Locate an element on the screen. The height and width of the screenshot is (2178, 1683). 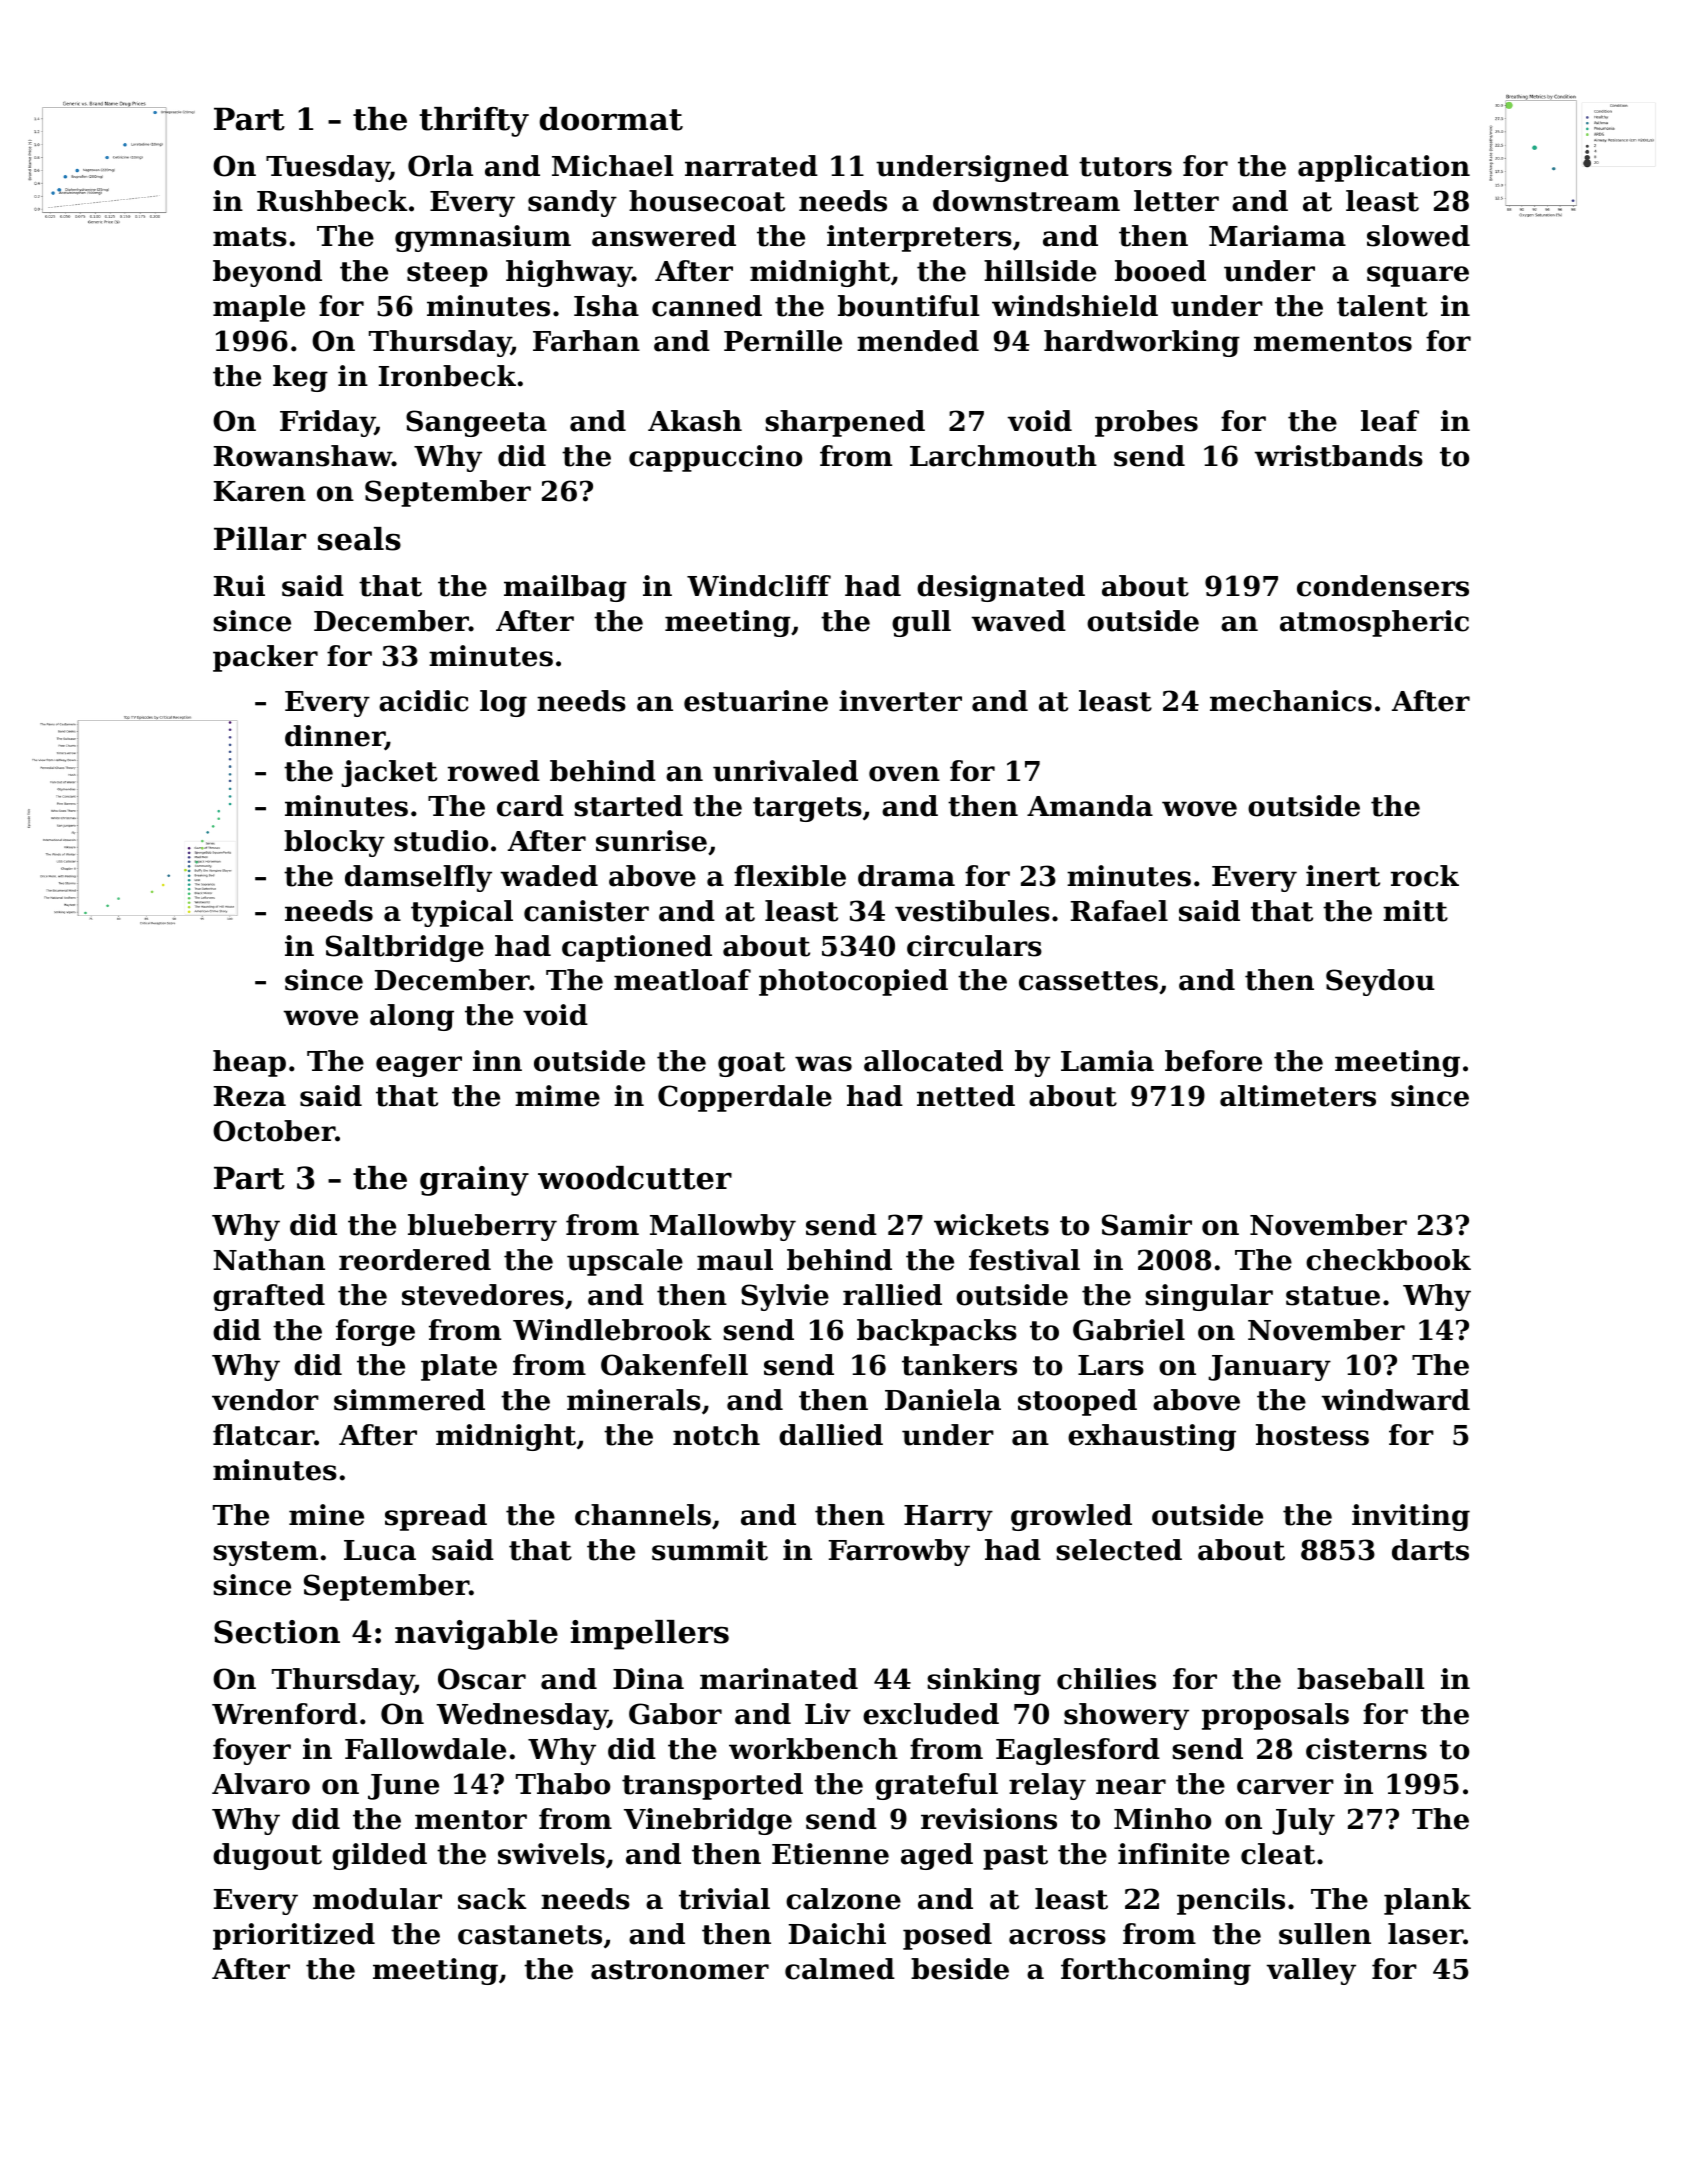
trivial is located at coordinates (724, 1899).
